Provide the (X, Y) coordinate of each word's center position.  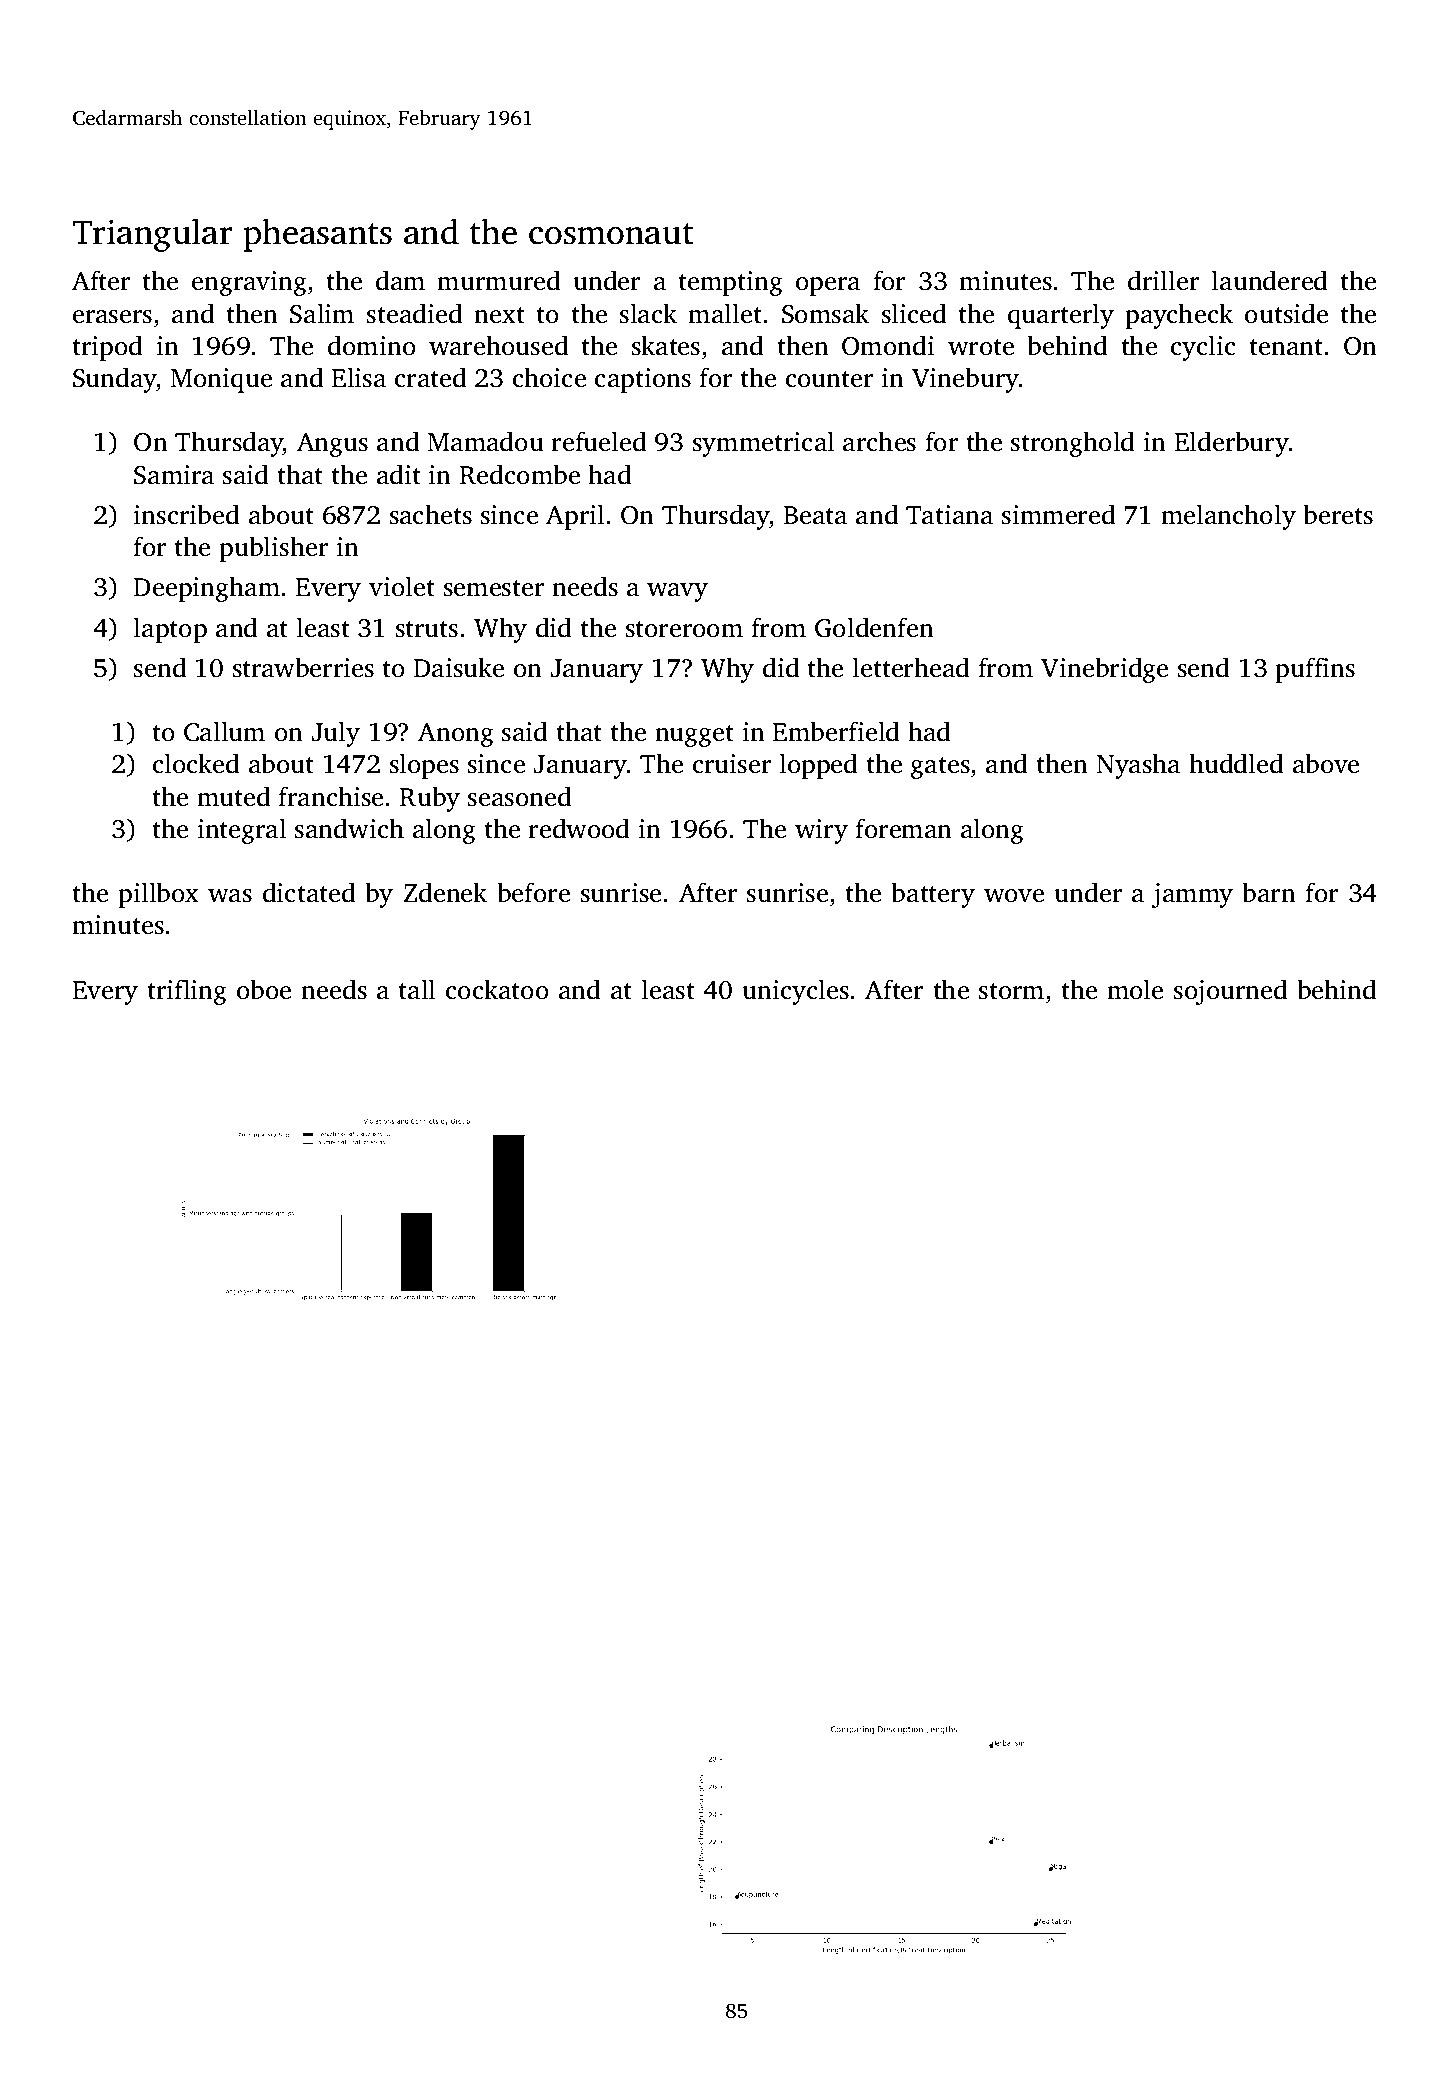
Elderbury (1232, 444)
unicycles (795, 992)
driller (1163, 280)
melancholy (1228, 517)
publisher (273, 549)
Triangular (152, 235)
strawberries (303, 667)
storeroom (684, 629)
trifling (187, 992)
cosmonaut (611, 234)
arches (879, 441)
